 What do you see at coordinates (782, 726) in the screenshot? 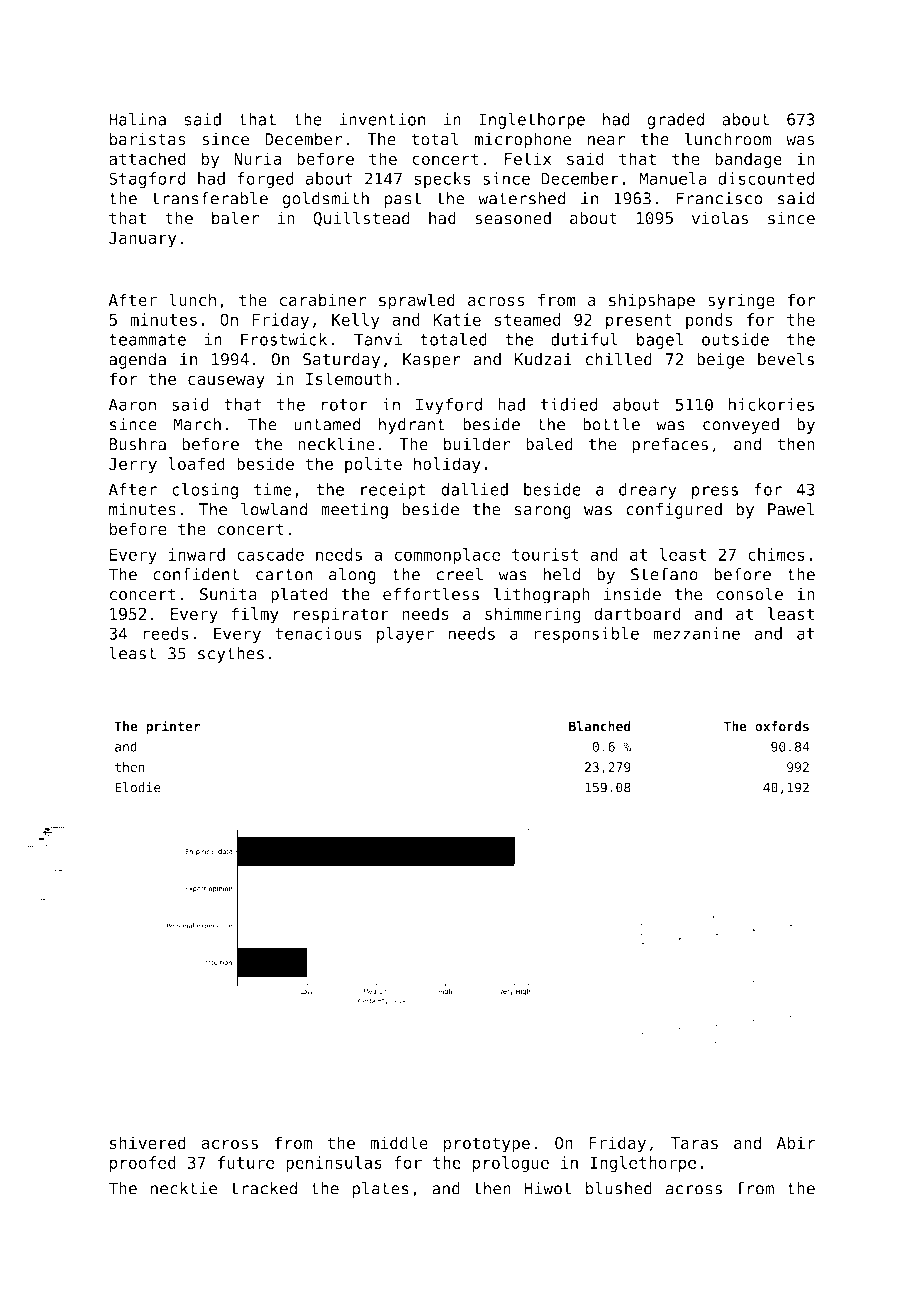
I see `oxfords` at bounding box center [782, 726].
